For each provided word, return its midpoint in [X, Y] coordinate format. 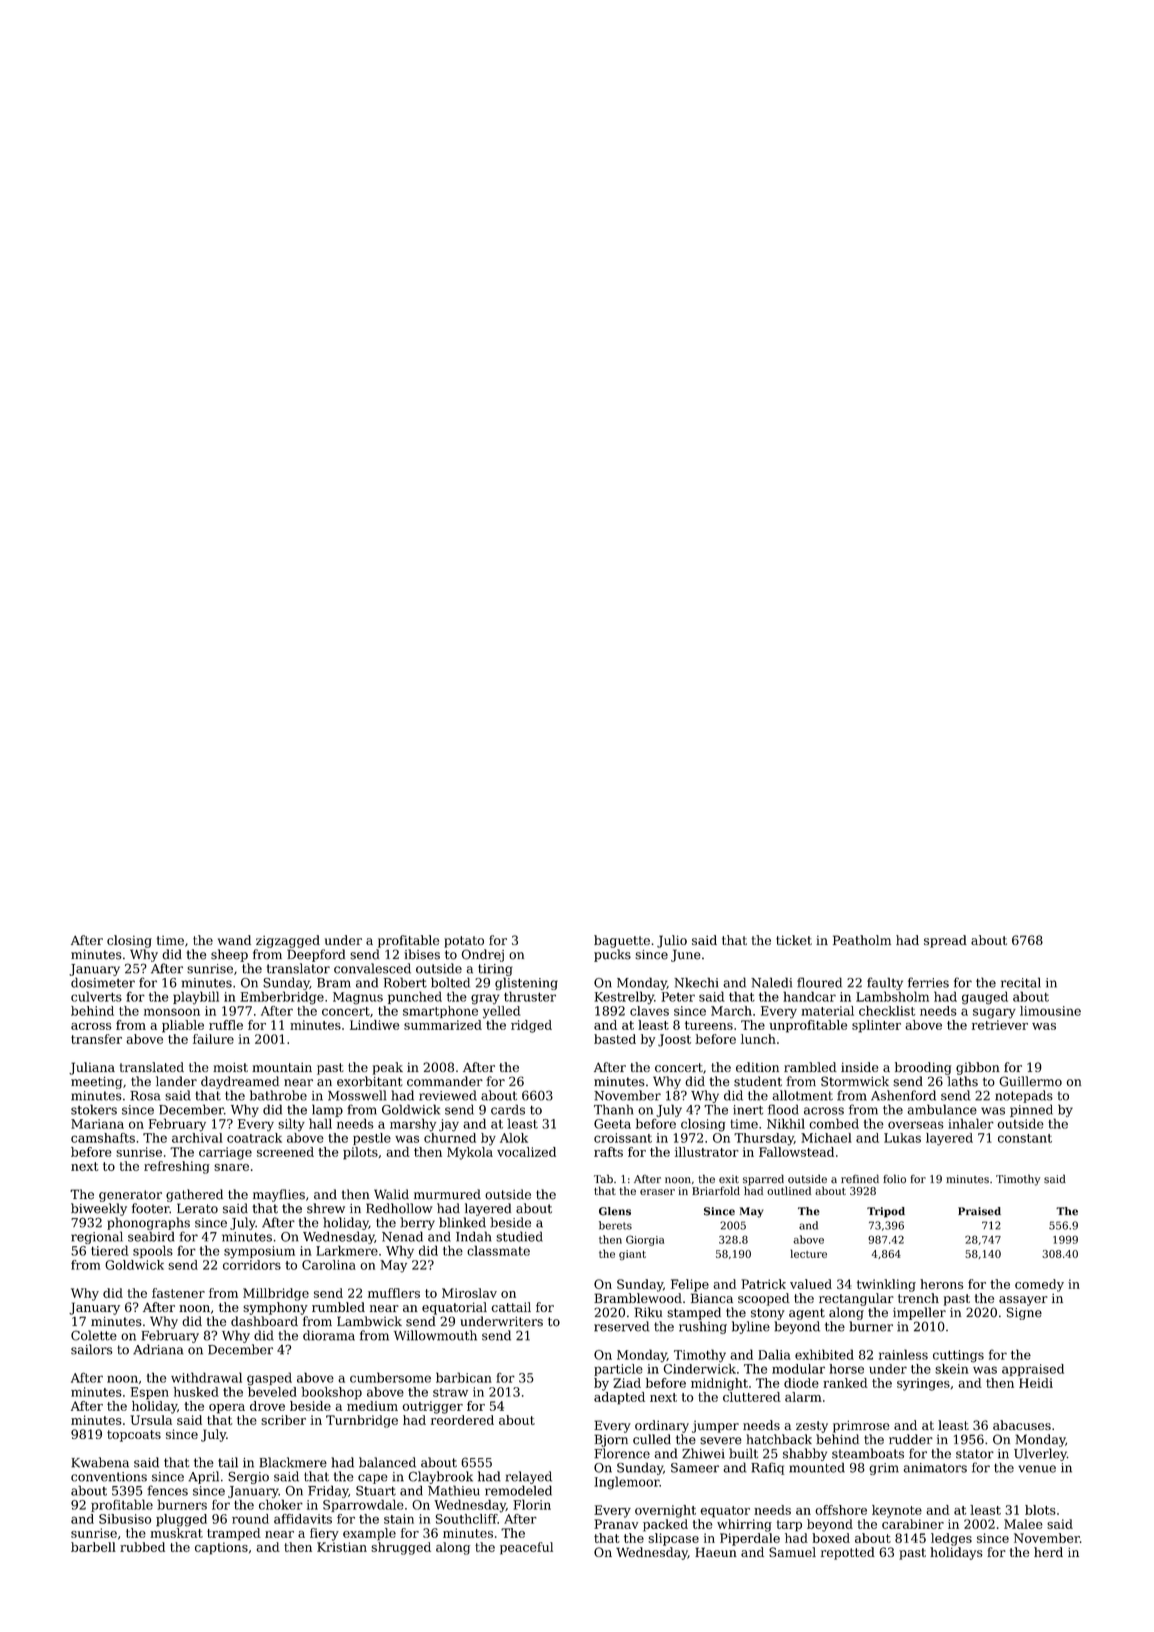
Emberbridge [282, 998]
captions [221, 1548]
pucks [612, 955]
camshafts [103, 1138]
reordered [462, 1420]
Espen [149, 1393]
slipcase [673, 1539]
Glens [615, 1211]
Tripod [886, 1212]
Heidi [1036, 1383]
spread [945, 941]
